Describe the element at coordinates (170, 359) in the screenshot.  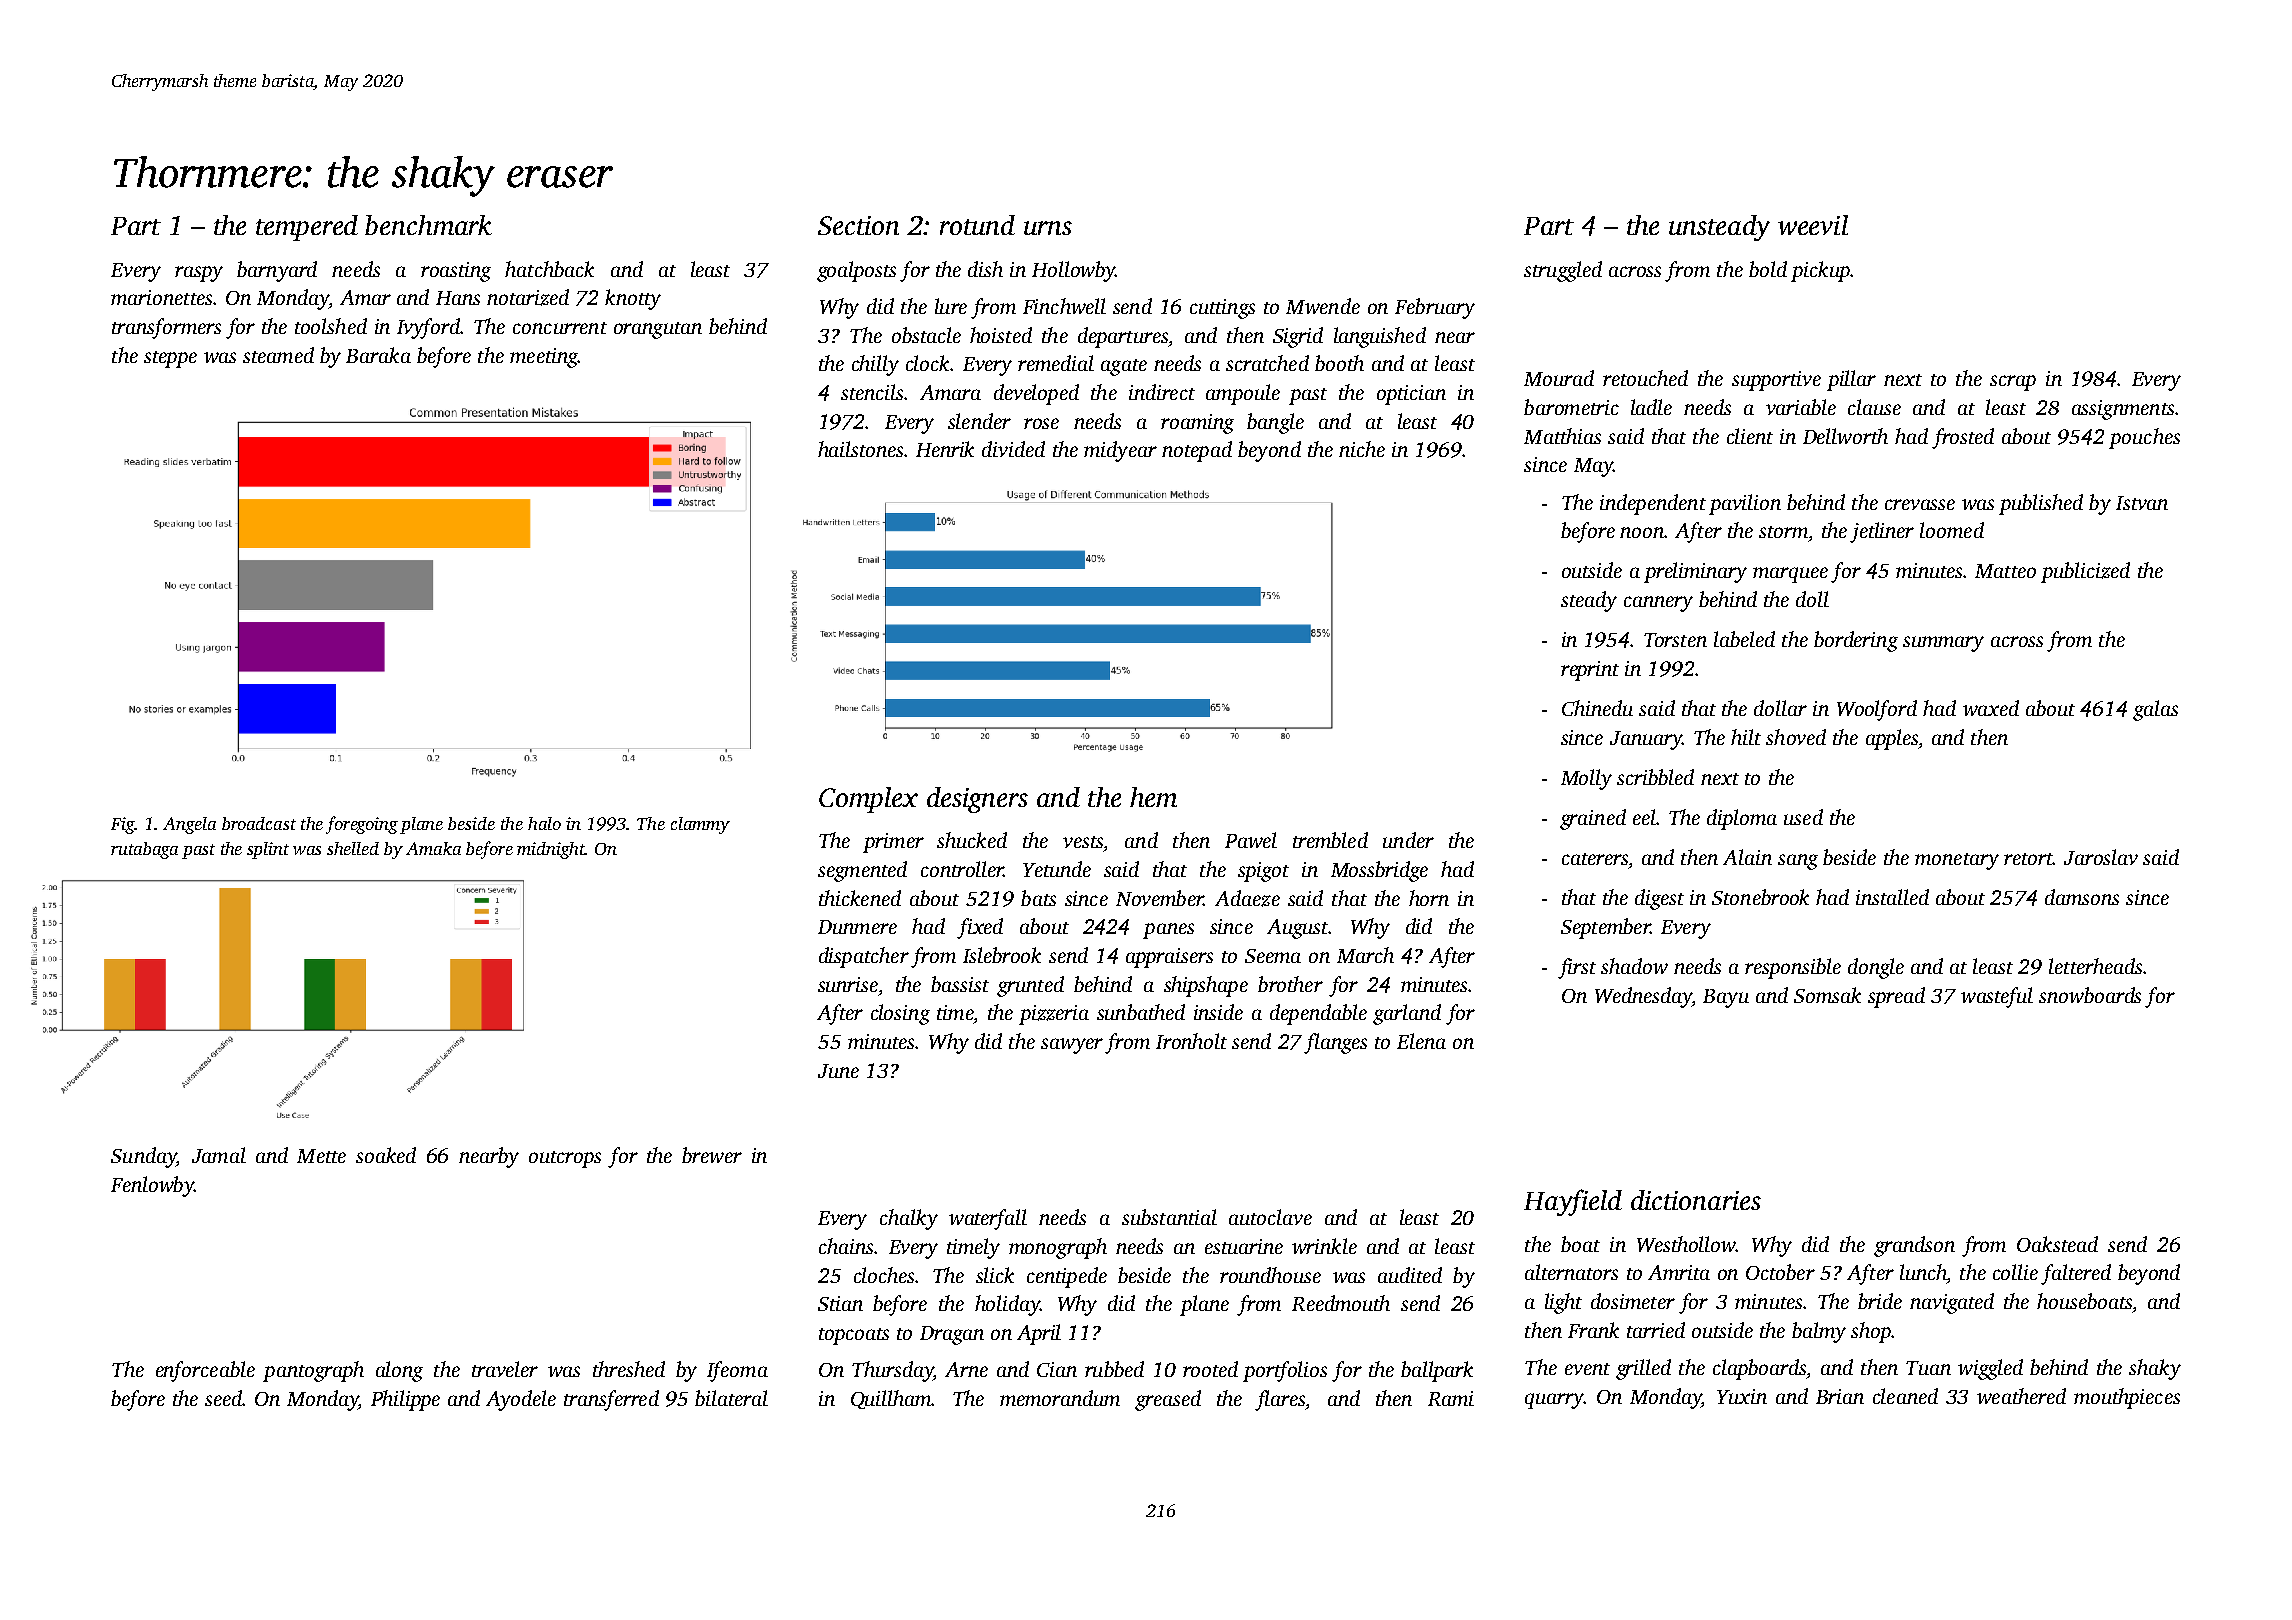
I see `steppe` at that location.
